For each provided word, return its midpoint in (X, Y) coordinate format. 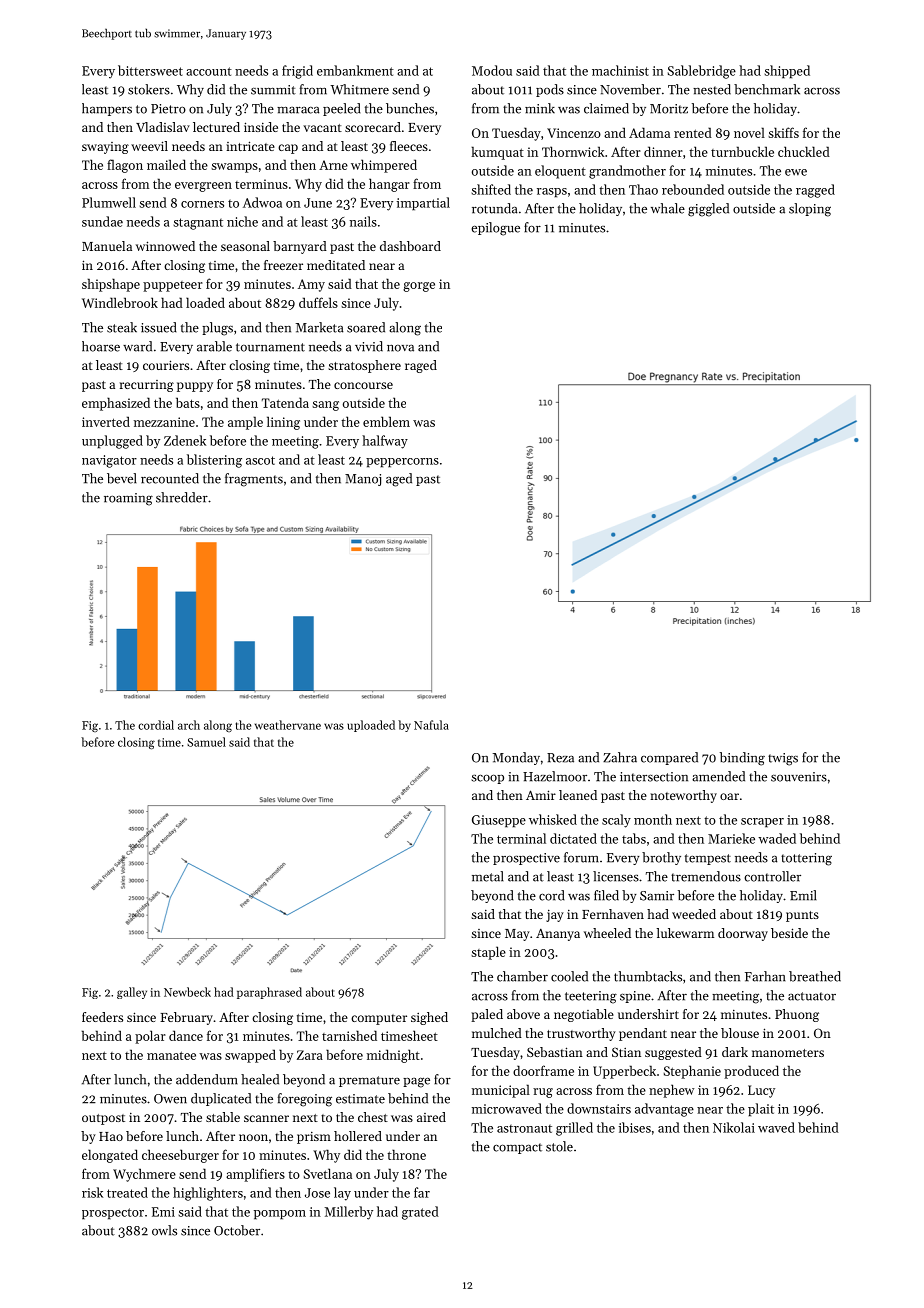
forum (581, 857)
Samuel (206, 742)
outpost (103, 1119)
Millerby (349, 1213)
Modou (492, 70)
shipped (787, 72)
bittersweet (150, 70)
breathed (815, 976)
